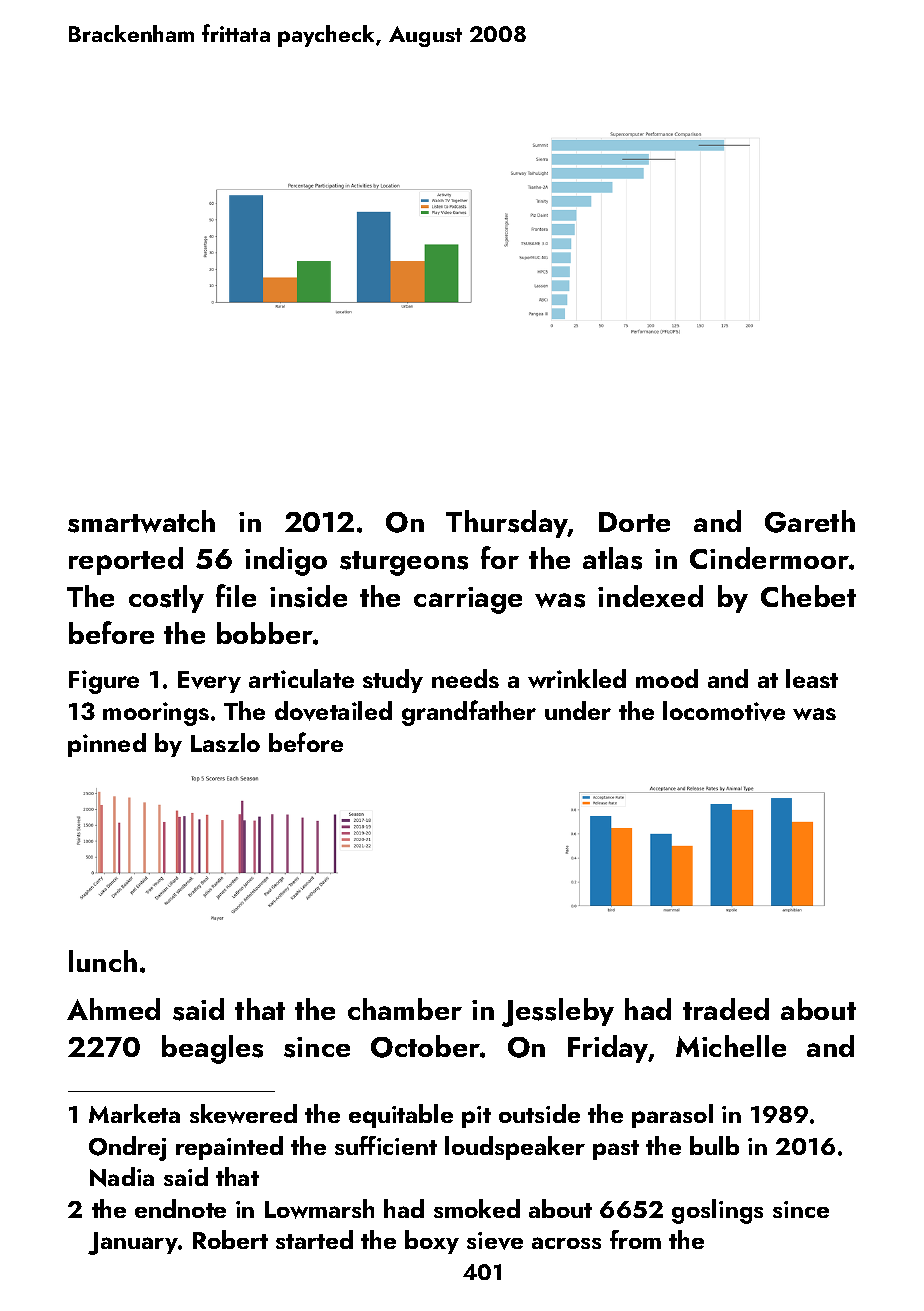 The height and width of the image is (1311, 924). What do you see at coordinates (612, 558) in the image?
I see `atlas` at bounding box center [612, 558].
